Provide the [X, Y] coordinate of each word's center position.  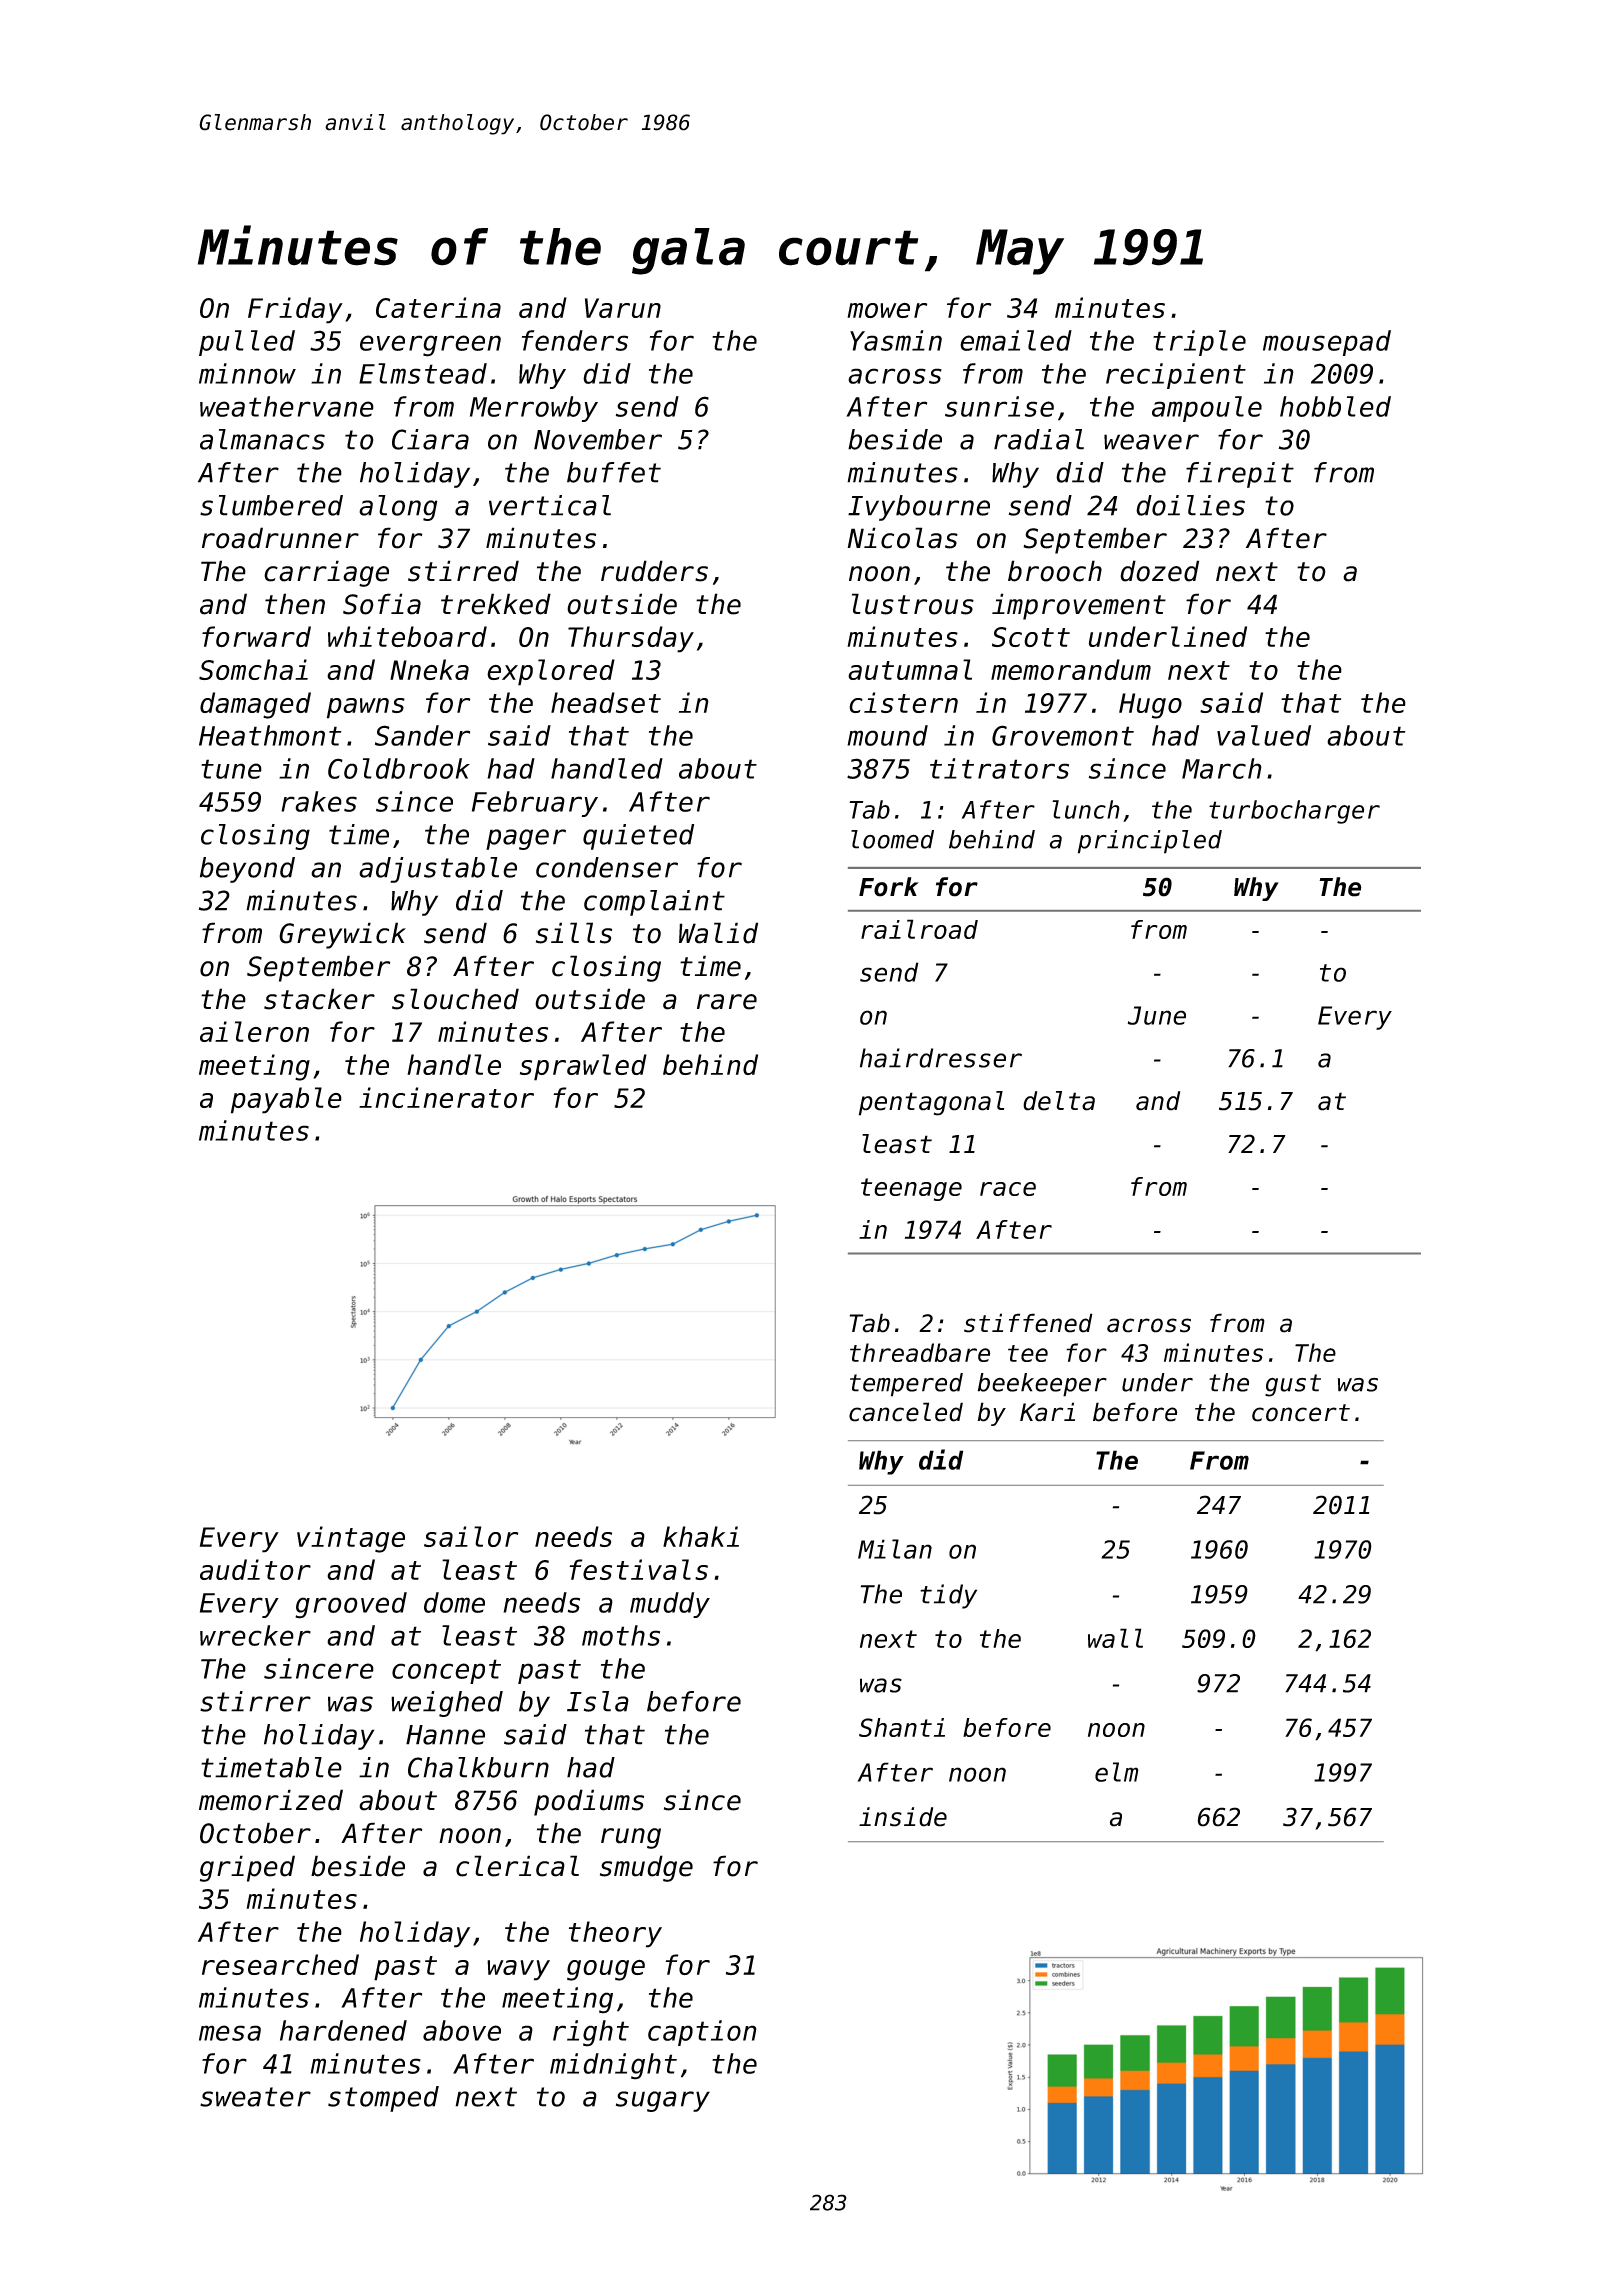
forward [256, 636]
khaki [701, 1536]
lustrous [913, 604]
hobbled [1335, 406]
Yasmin [896, 340]
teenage [911, 1189]
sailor [471, 1536]
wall [1115, 1638]
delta [1059, 1101]
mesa [230, 2033]
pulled [247, 343]
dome [454, 1602]
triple [1199, 343]
